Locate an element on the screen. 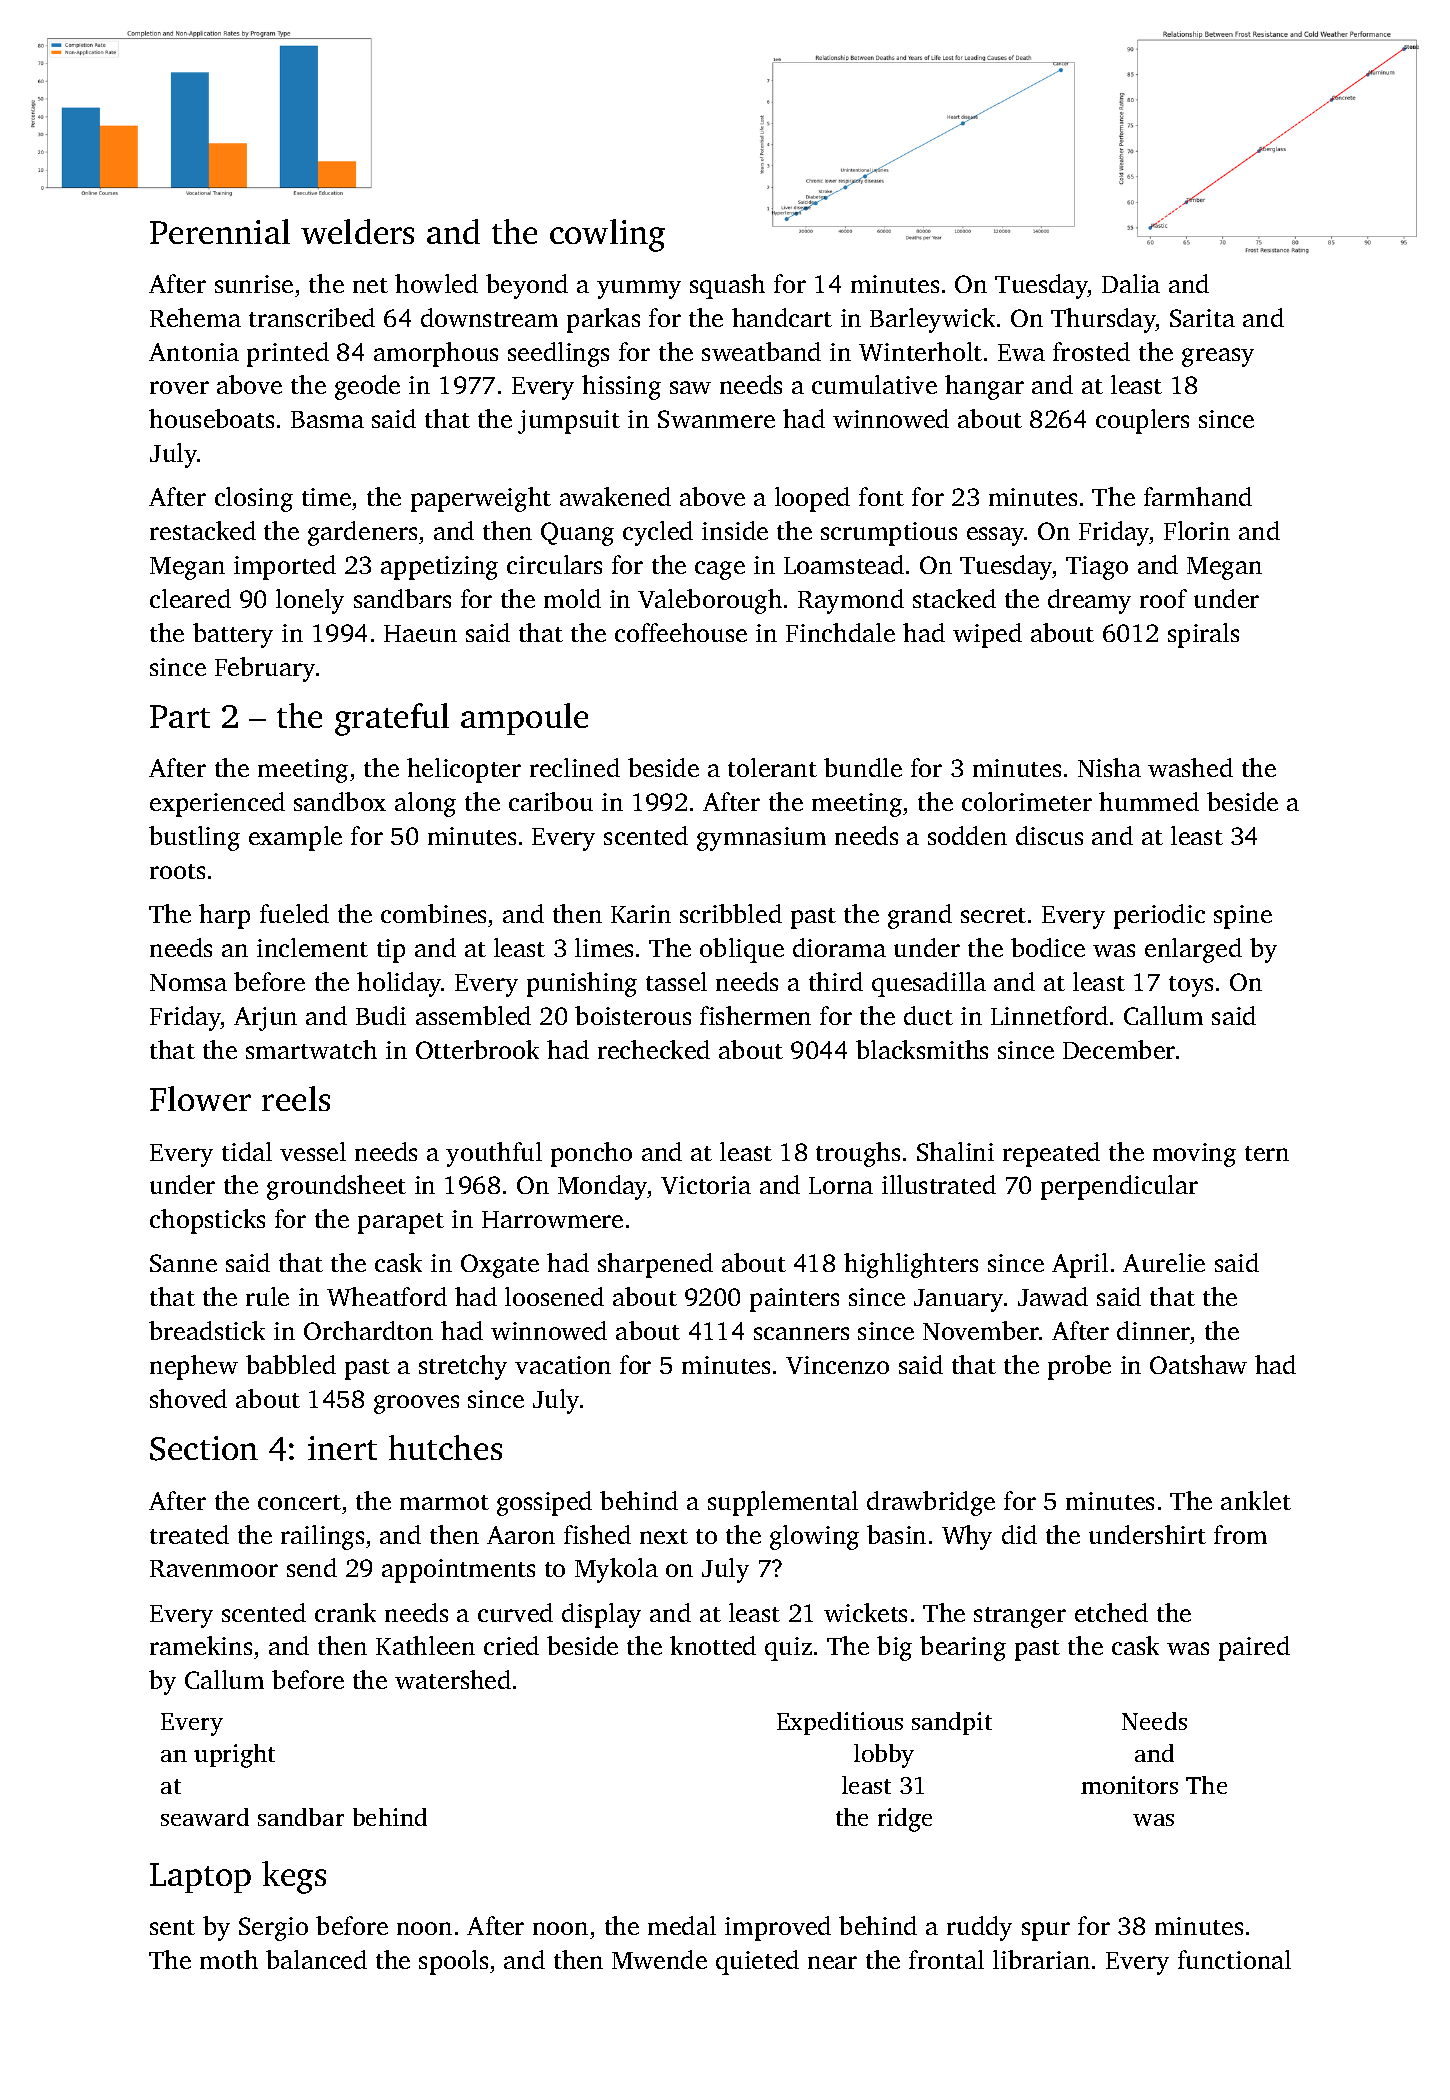  mold is located at coordinates (572, 598).
